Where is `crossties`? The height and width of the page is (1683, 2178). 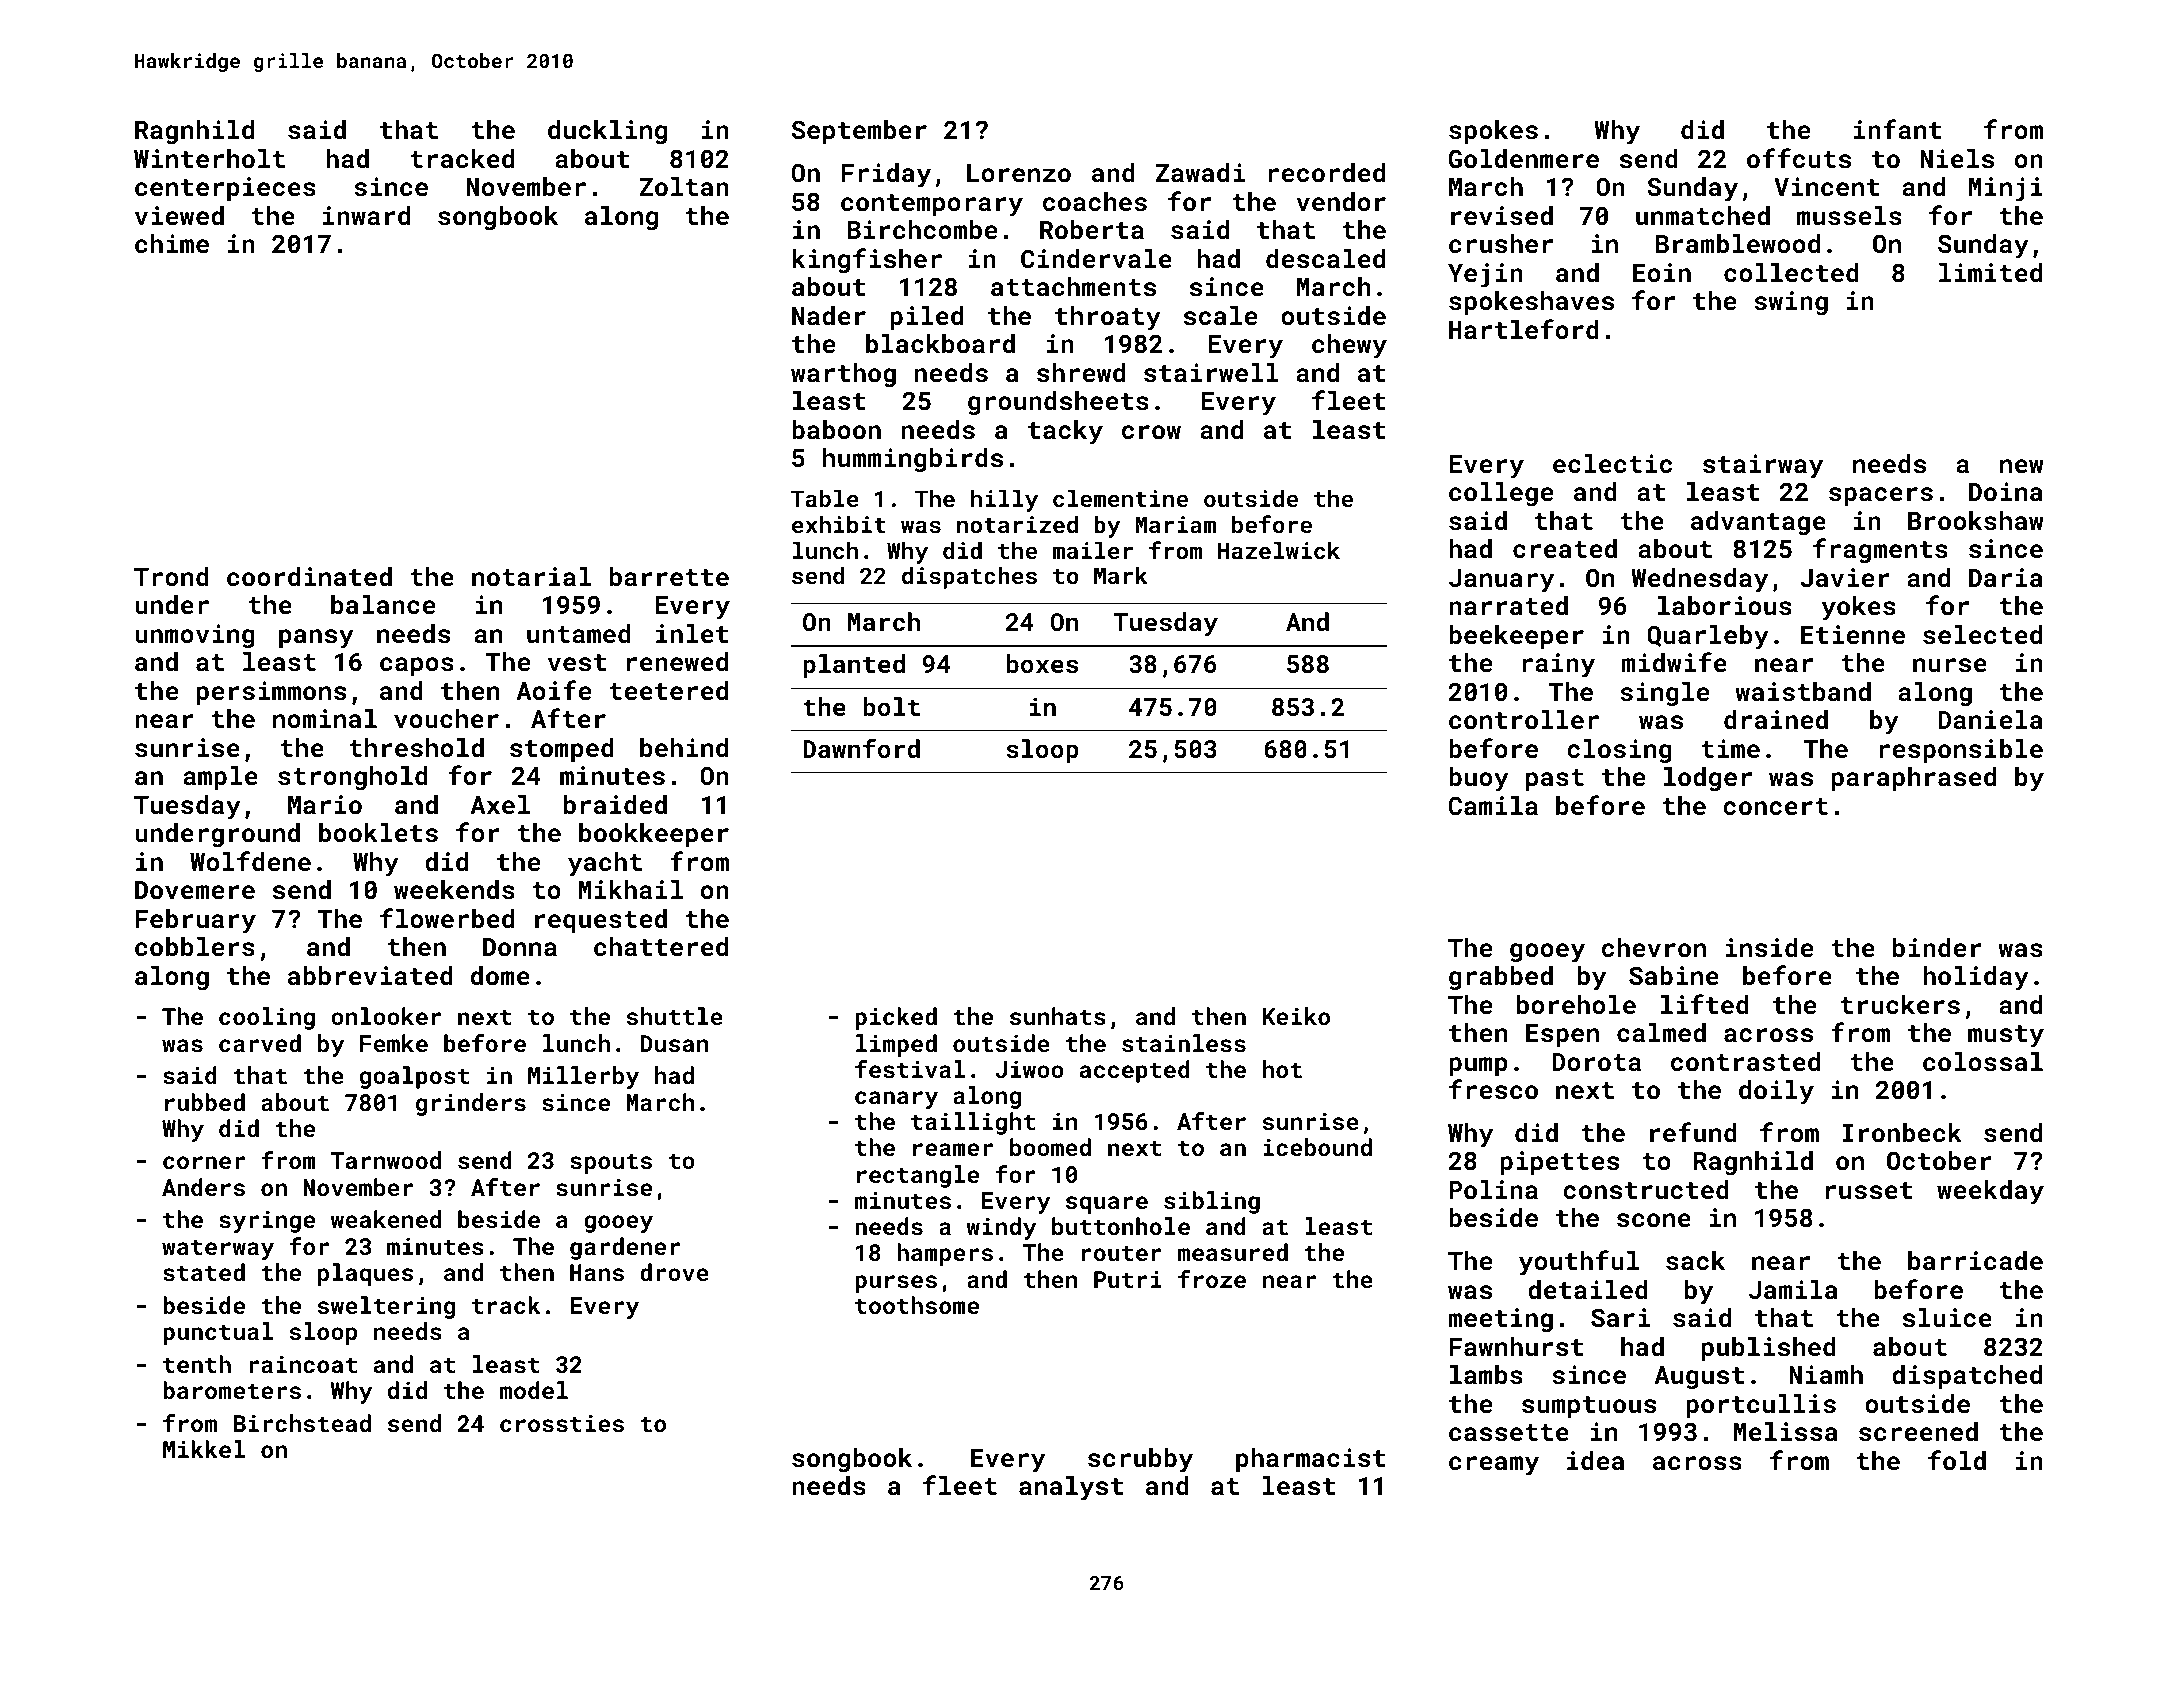 crossties is located at coordinates (562, 1423).
